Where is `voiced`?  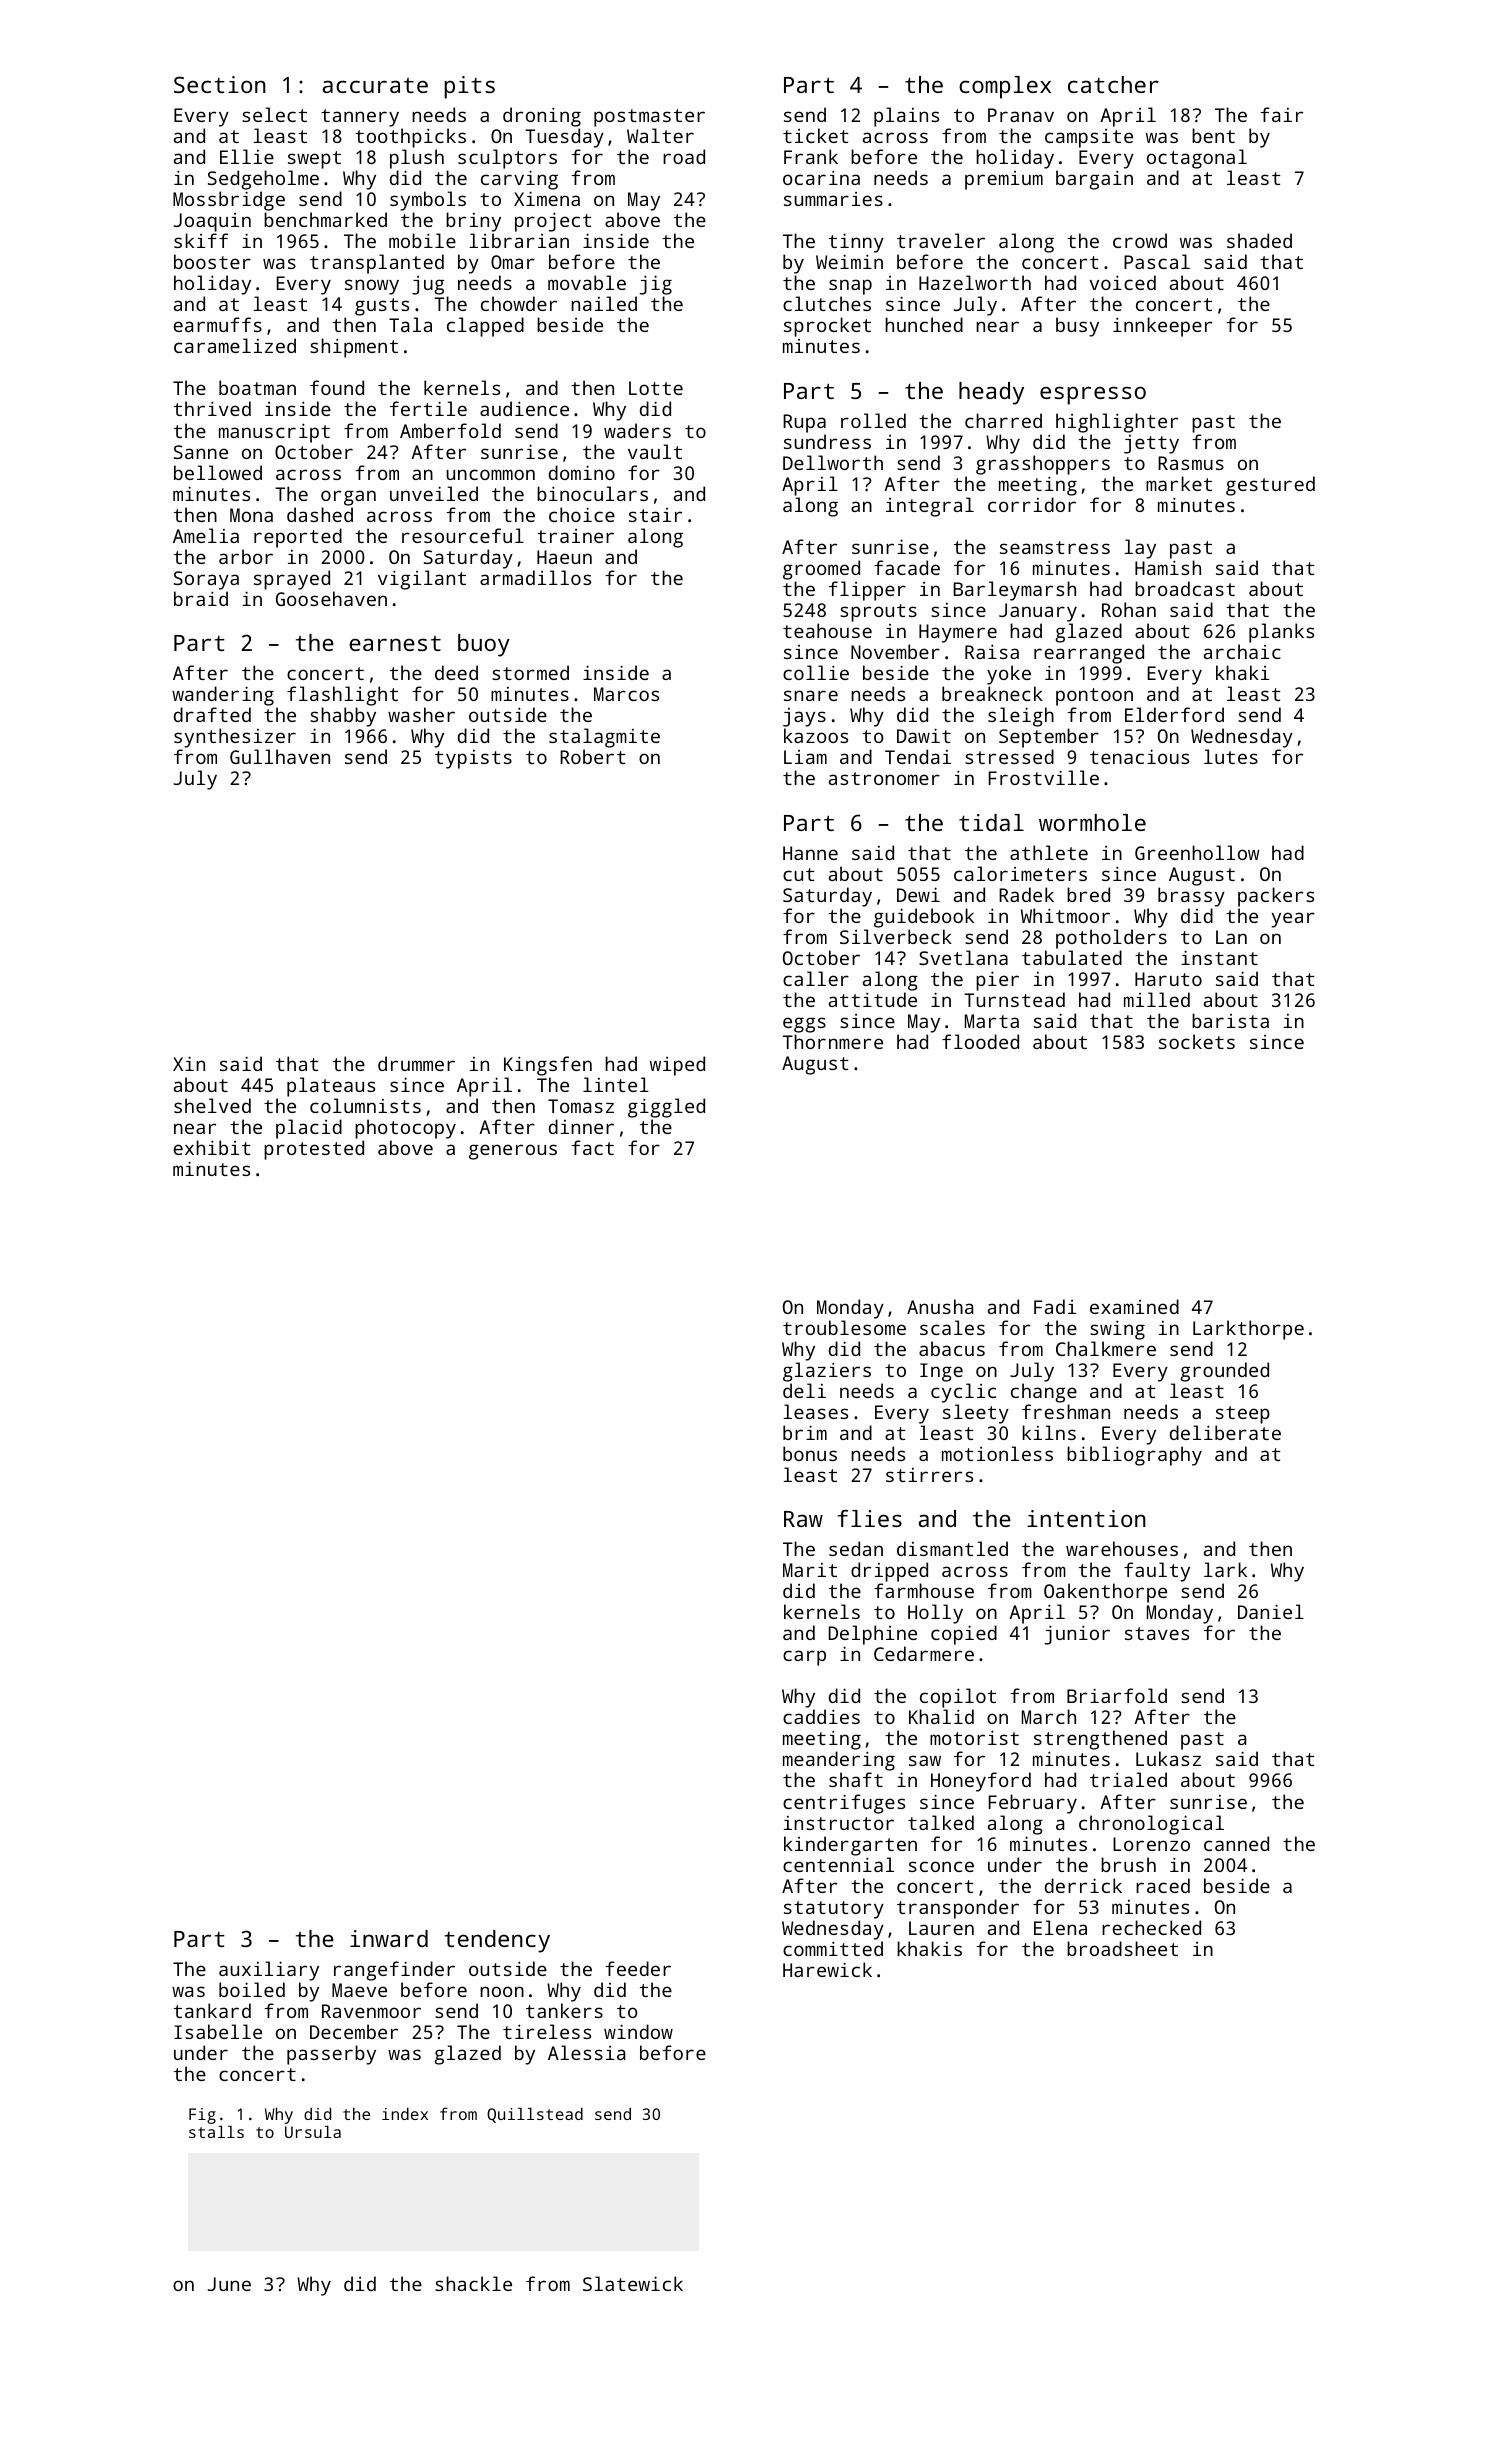
voiced is located at coordinates (1123, 282).
